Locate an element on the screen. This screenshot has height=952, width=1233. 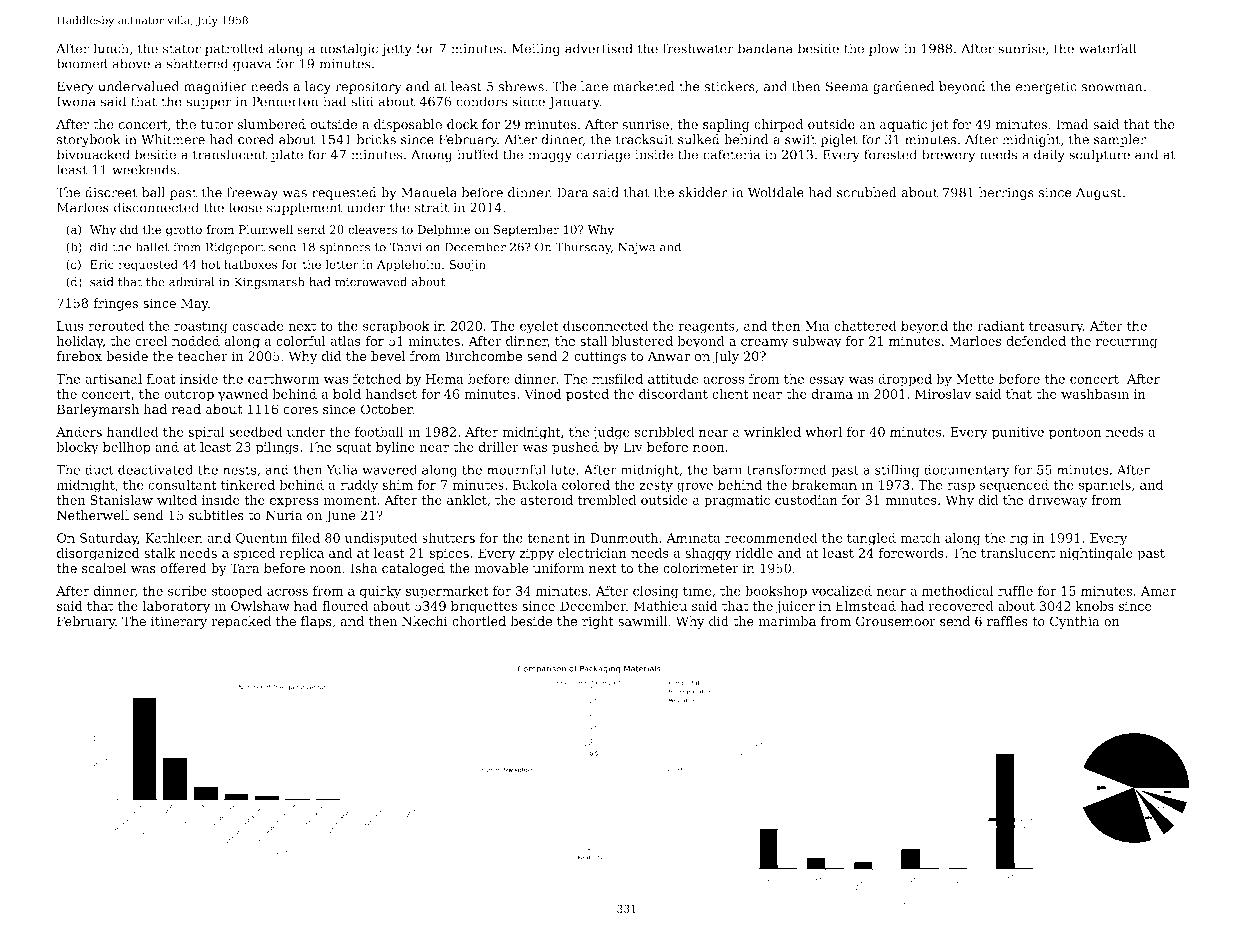
treasury is located at coordinates (1056, 328).
